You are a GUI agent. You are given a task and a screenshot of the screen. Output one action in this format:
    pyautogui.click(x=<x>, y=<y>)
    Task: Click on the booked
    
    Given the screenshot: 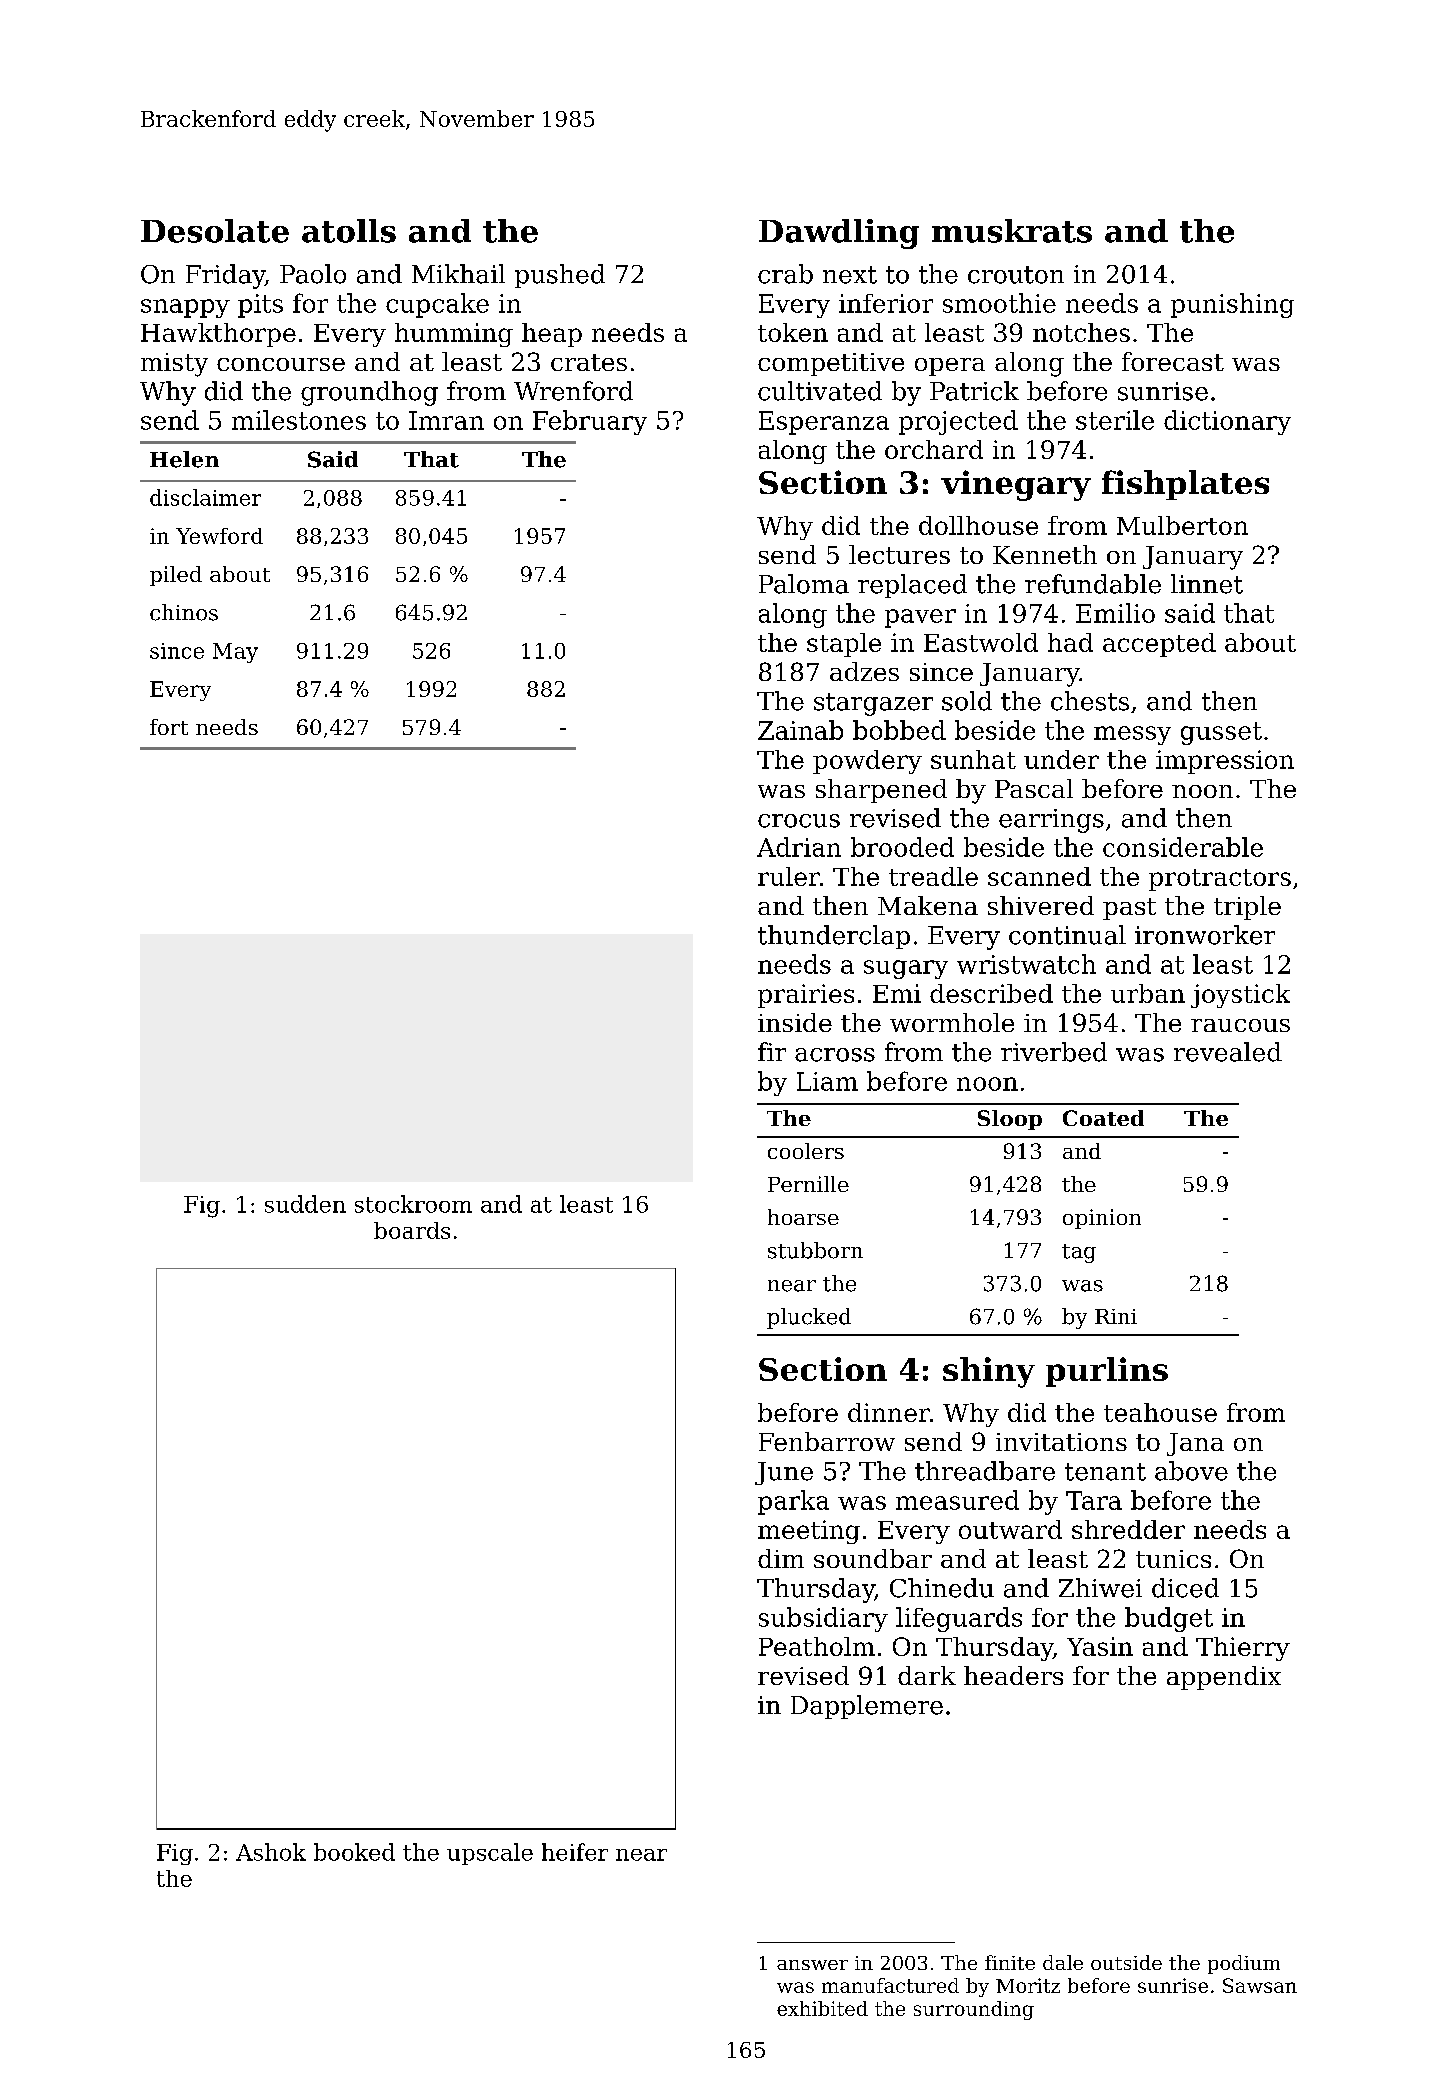 What is the action you would take?
    pyautogui.click(x=354, y=1852)
